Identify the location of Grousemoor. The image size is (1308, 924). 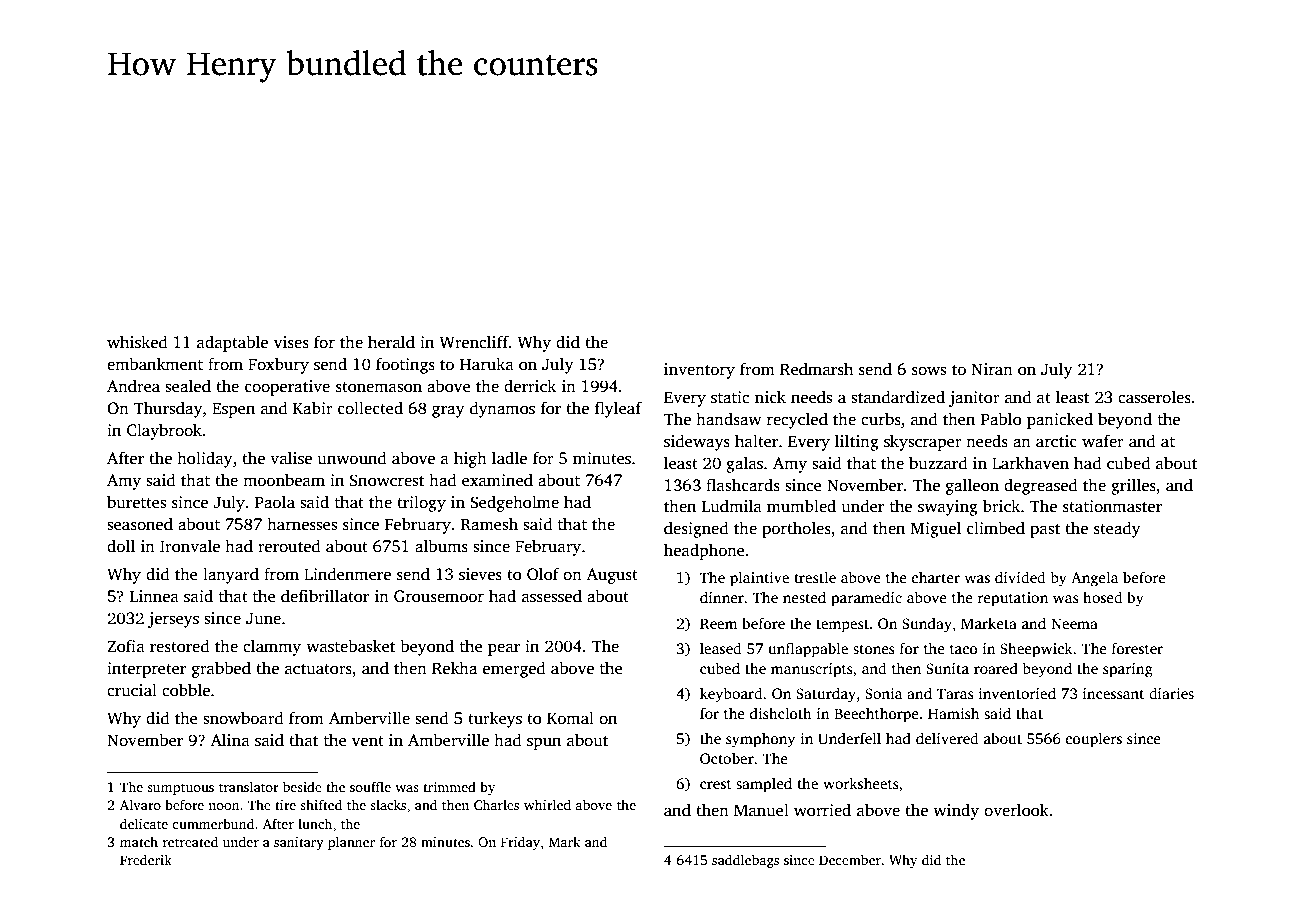
(439, 596).
